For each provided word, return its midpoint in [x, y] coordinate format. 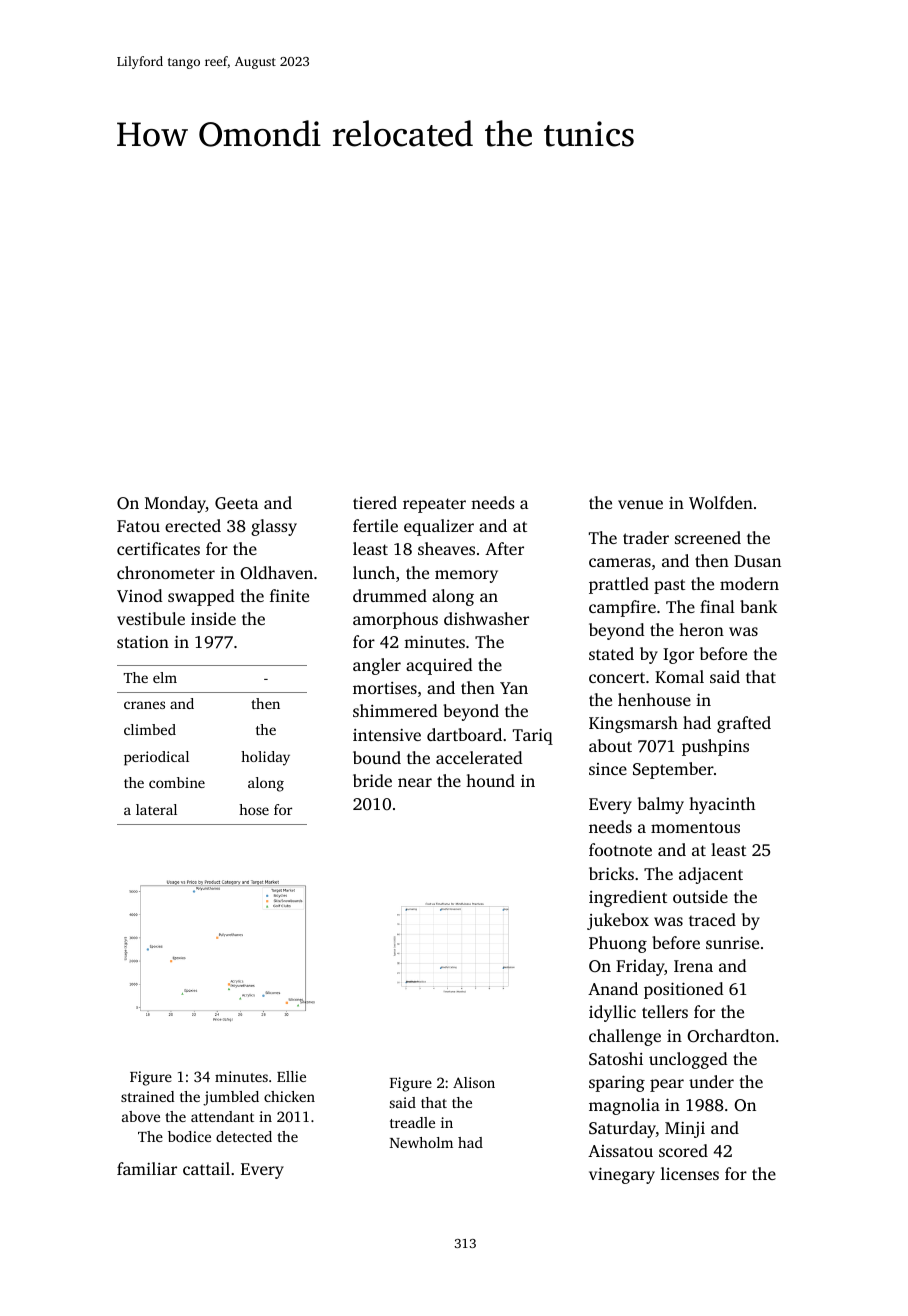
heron [701, 629]
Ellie [291, 1076]
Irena [693, 966]
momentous [695, 827]
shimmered [395, 710]
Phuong [618, 944]
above [141, 1116]
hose [254, 809]
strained [147, 1096]
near [415, 782]
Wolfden [721, 503]
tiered [375, 502]
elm [165, 677]
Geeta [236, 503]
